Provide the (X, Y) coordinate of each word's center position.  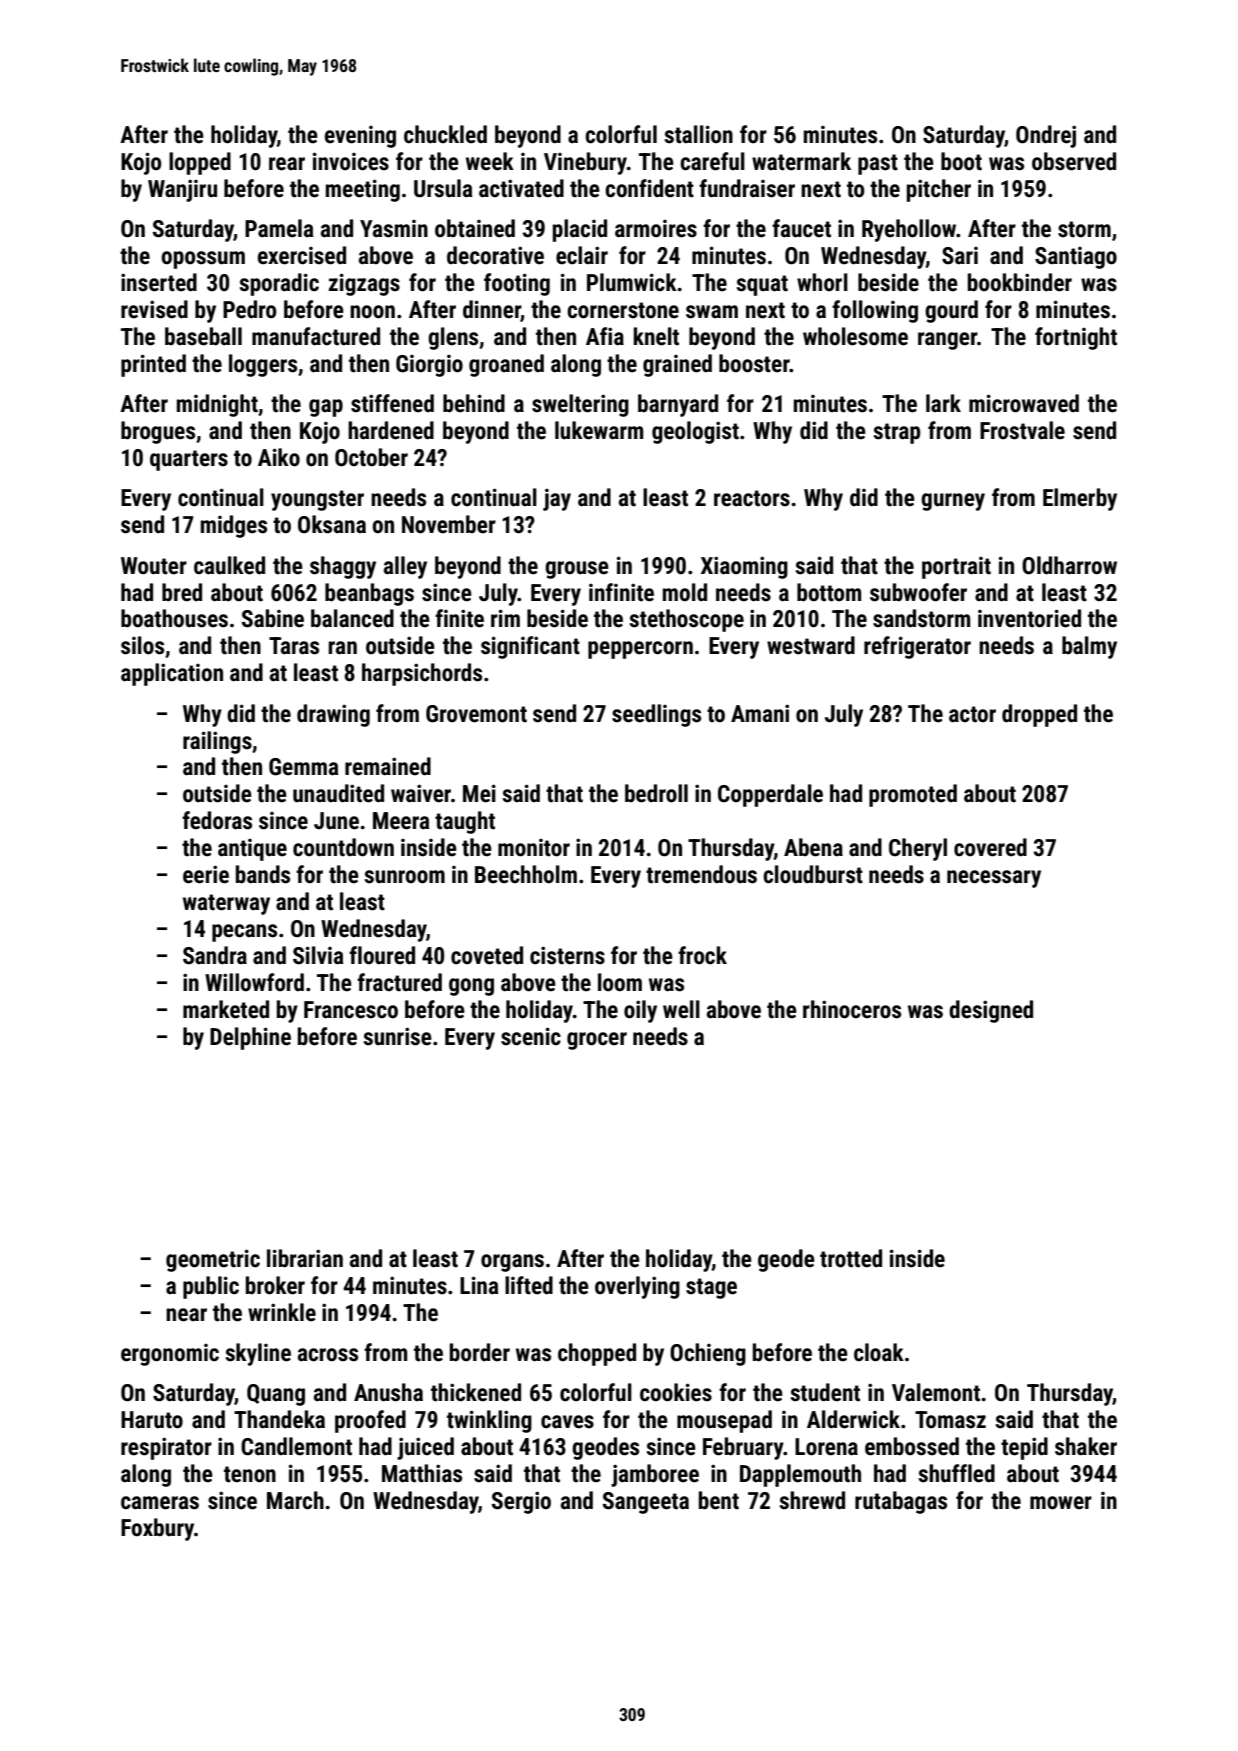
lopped (200, 163)
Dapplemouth (800, 1475)
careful (712, 161)
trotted (851, 1258)
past (878, 164)
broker (275, 1285)
